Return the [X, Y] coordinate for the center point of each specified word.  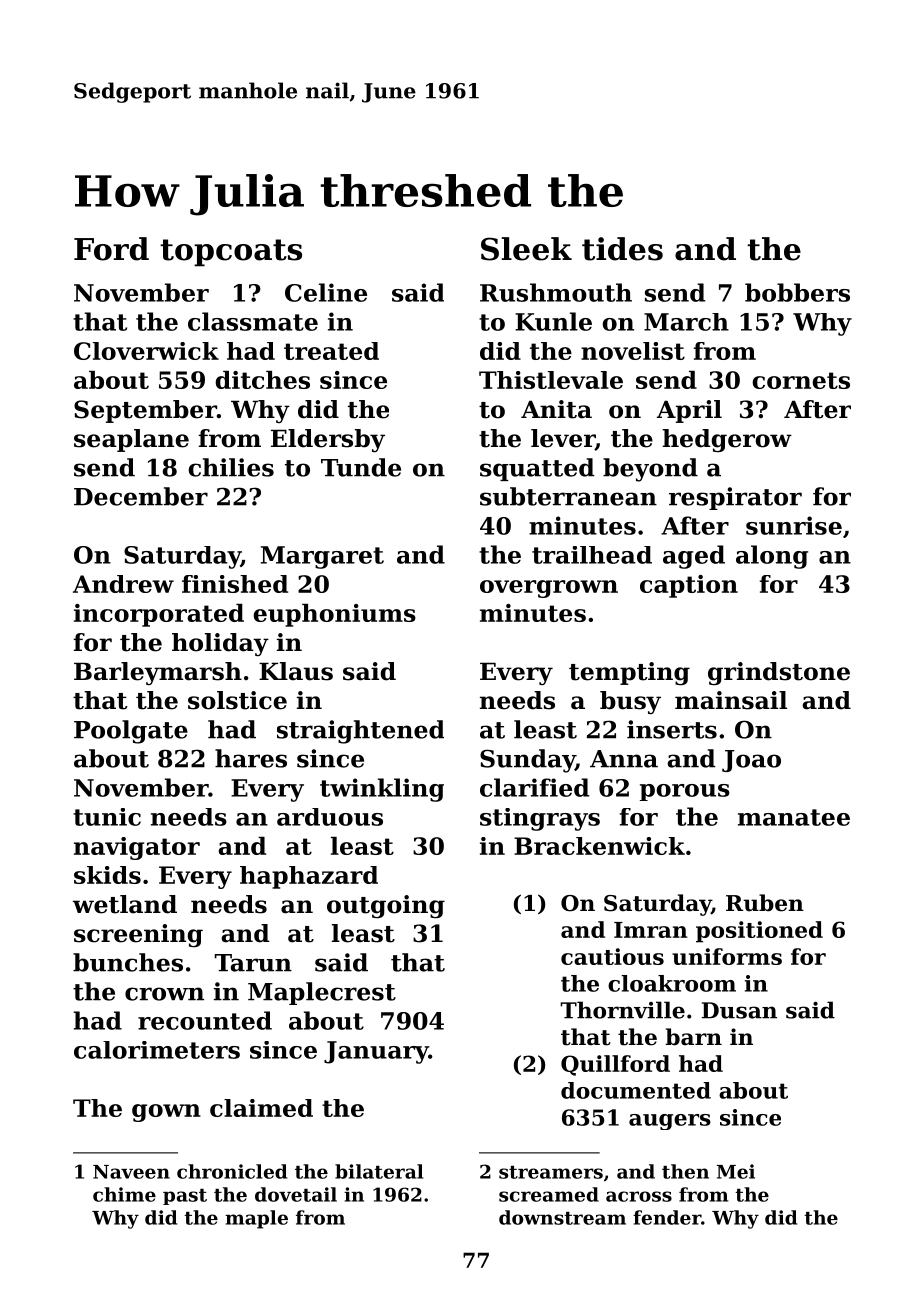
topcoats [231, 253]
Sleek [526, 249]
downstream [562, 1217]
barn [693, 1037]
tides [622, 249]
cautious [612, 956]
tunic [107, 817]
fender [667, 1217]
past [185, 1197]
